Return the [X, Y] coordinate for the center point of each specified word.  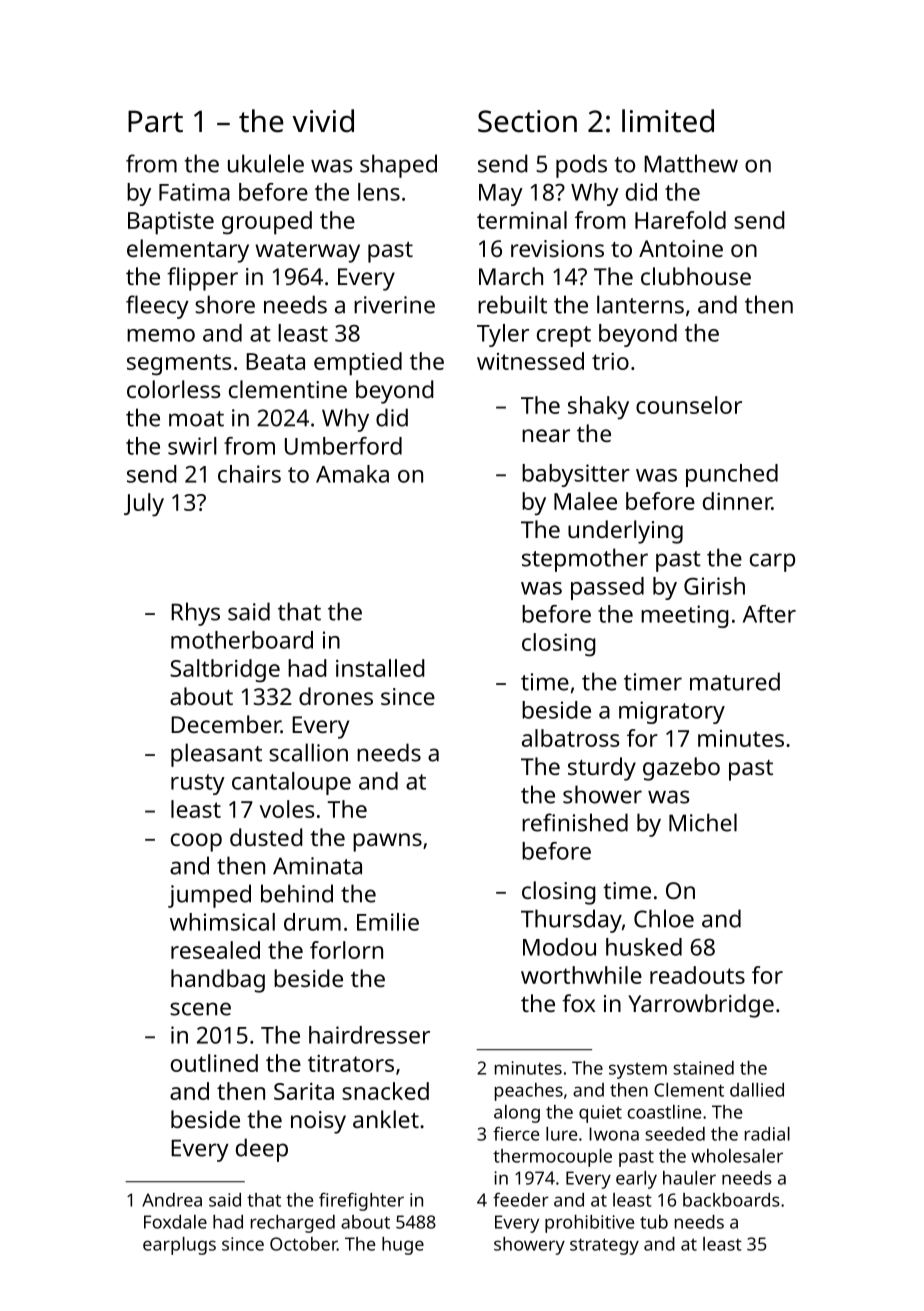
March [511, 276]
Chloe [664, 918]
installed [380, 668]
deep [262, 1150]
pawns [387, 842]
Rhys [195, 614]
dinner [737, 501]
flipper [202, 279]
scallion [308, 752]
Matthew [691, 163]
